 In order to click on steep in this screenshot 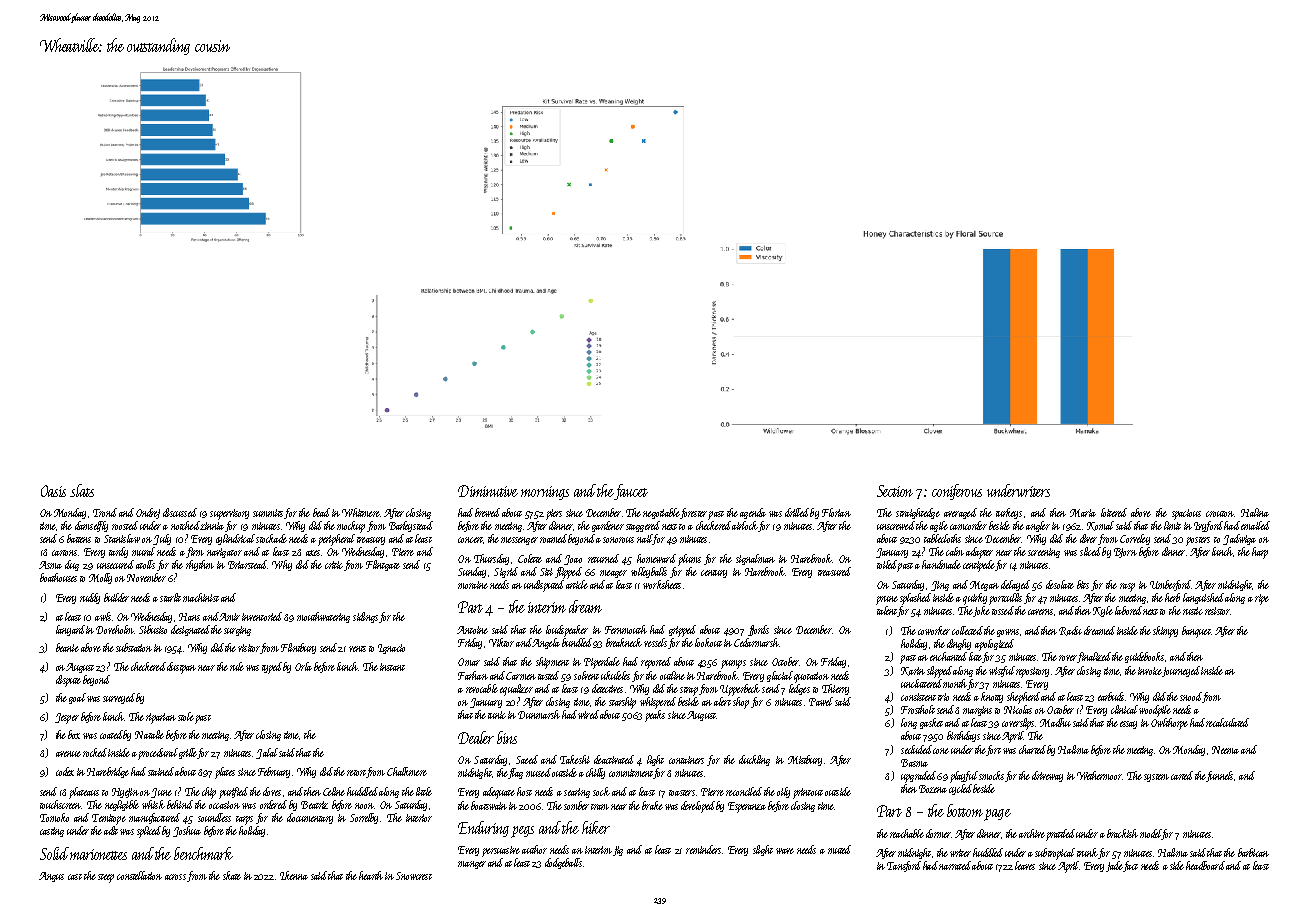, I will do `click(106, 878)`.
